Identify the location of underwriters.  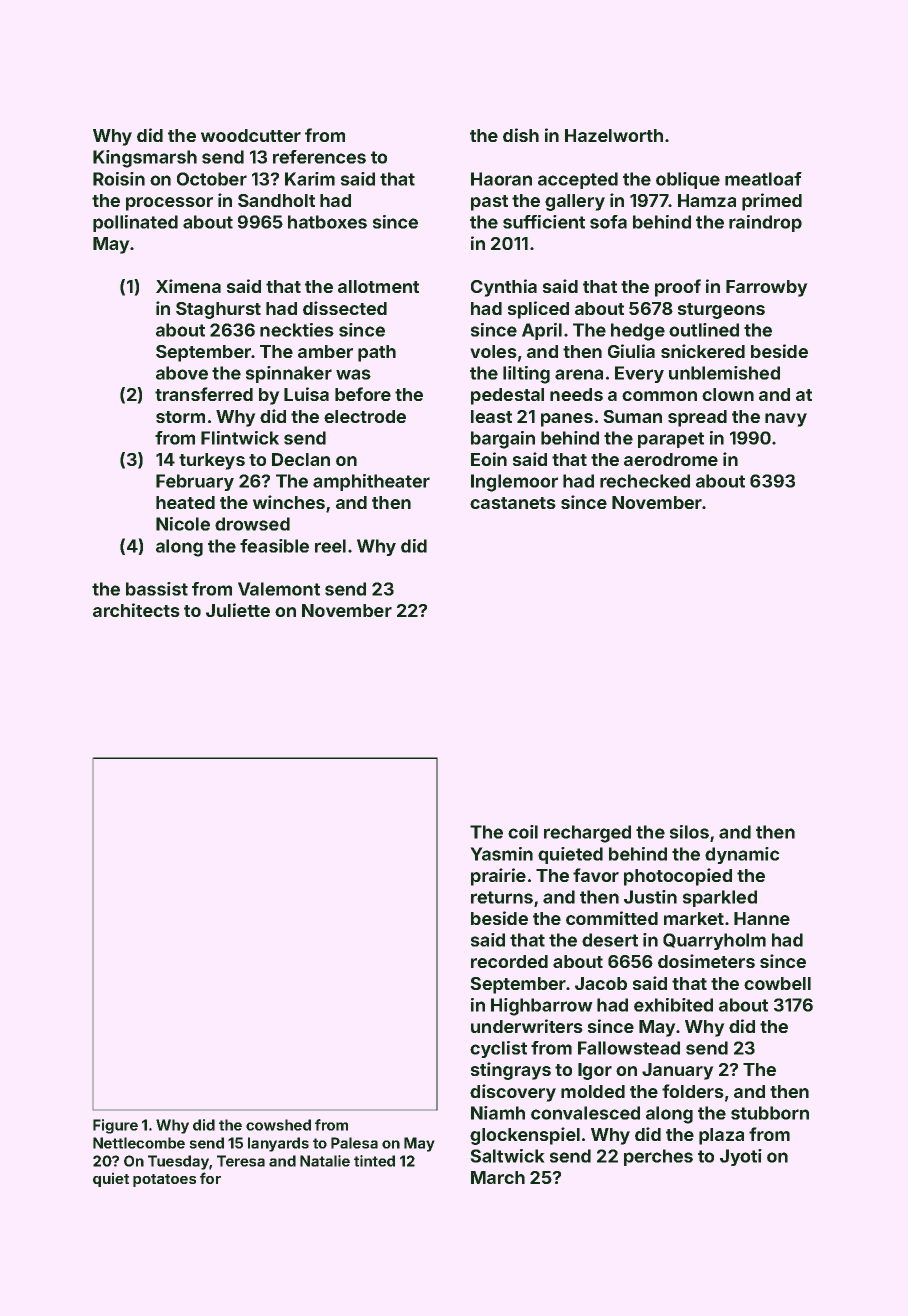
(527, 1026).
